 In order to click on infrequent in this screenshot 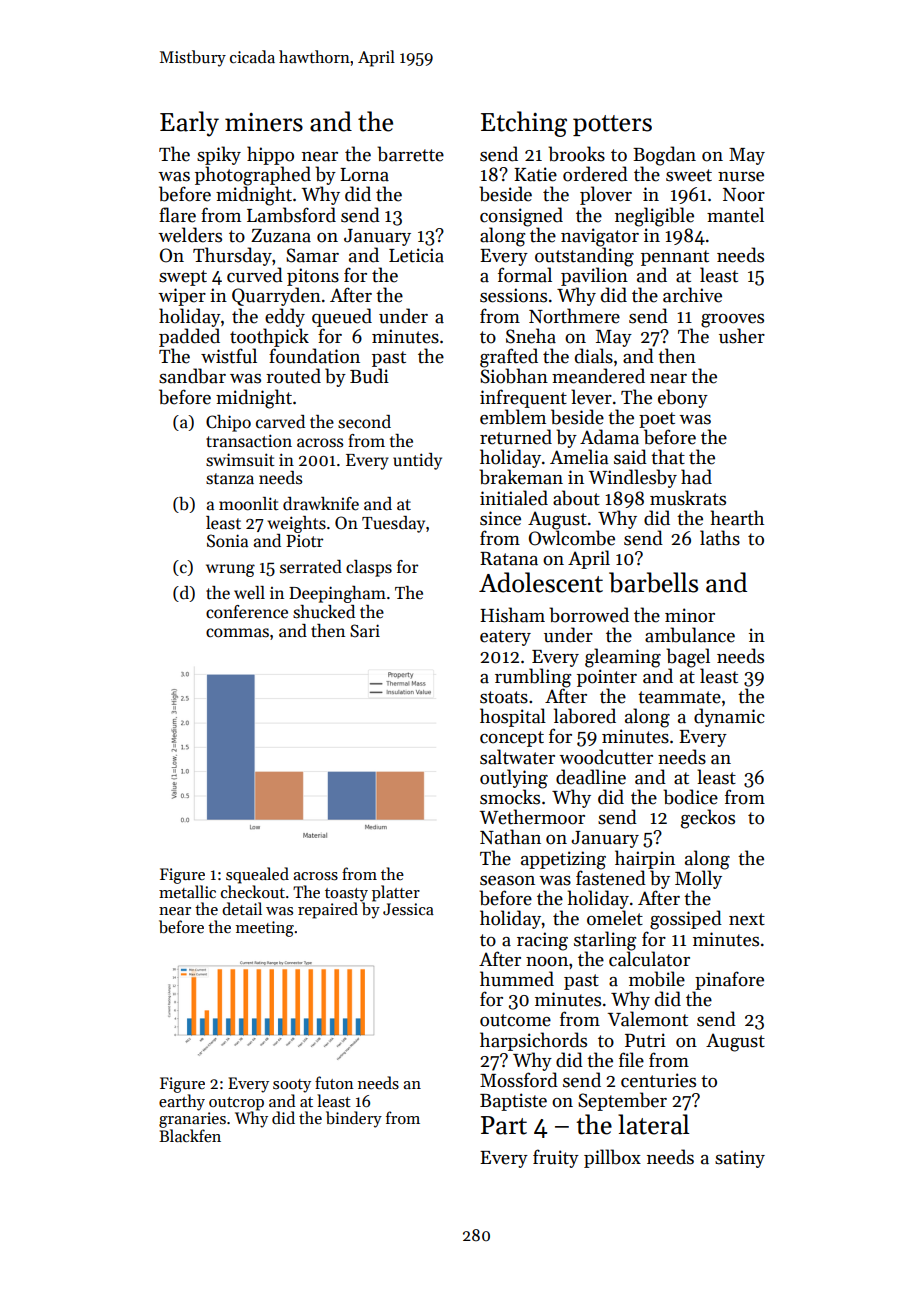, I will do `click(523, 398)`.
